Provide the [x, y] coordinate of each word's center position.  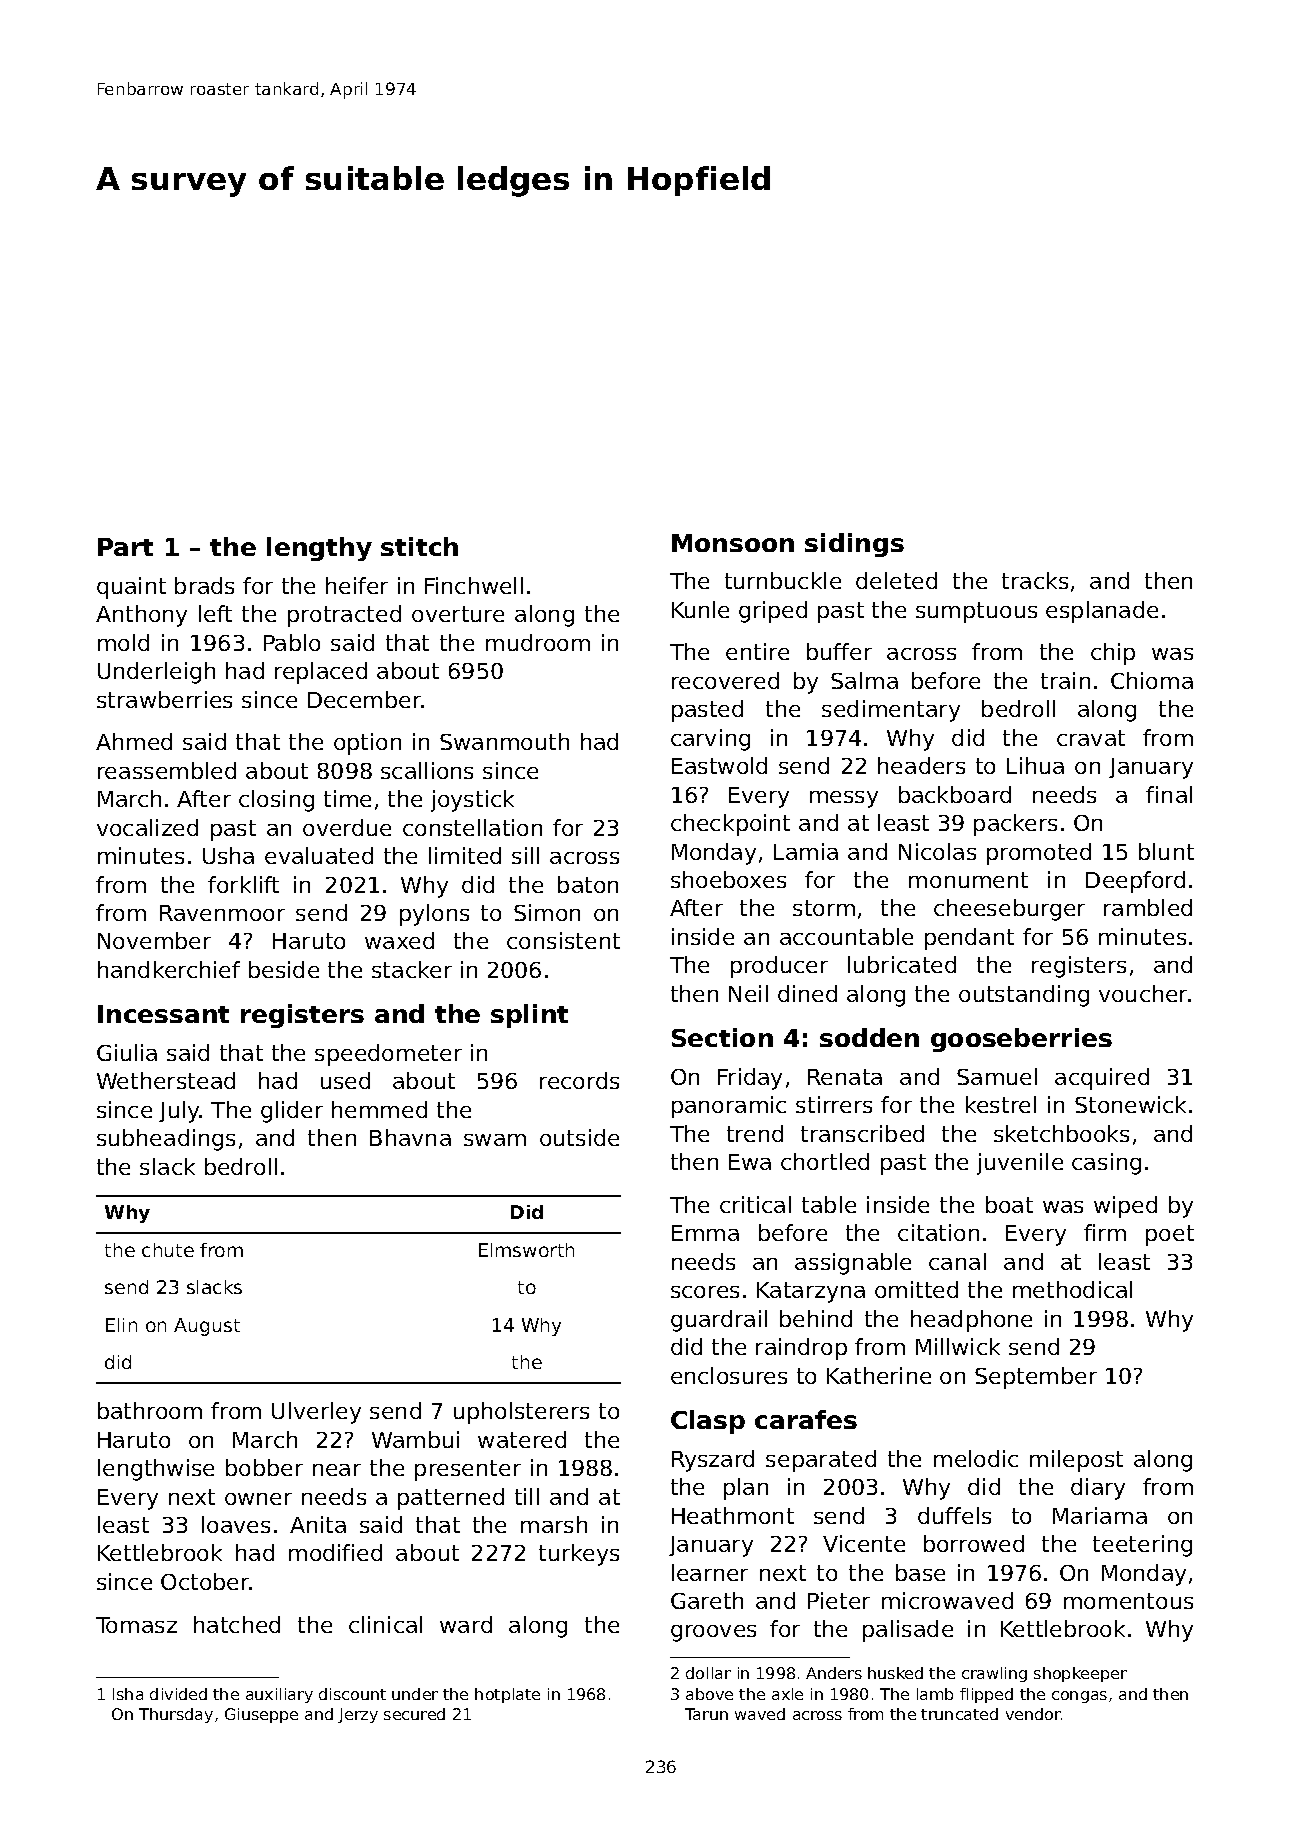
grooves [713, 1633]
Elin [121, 1325]
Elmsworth [526, 1250]
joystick [472, 801]
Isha [128, 1694]
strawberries [164, 699]
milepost [1076, 1461]
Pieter [839, 1600]
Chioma [1152, 680]
